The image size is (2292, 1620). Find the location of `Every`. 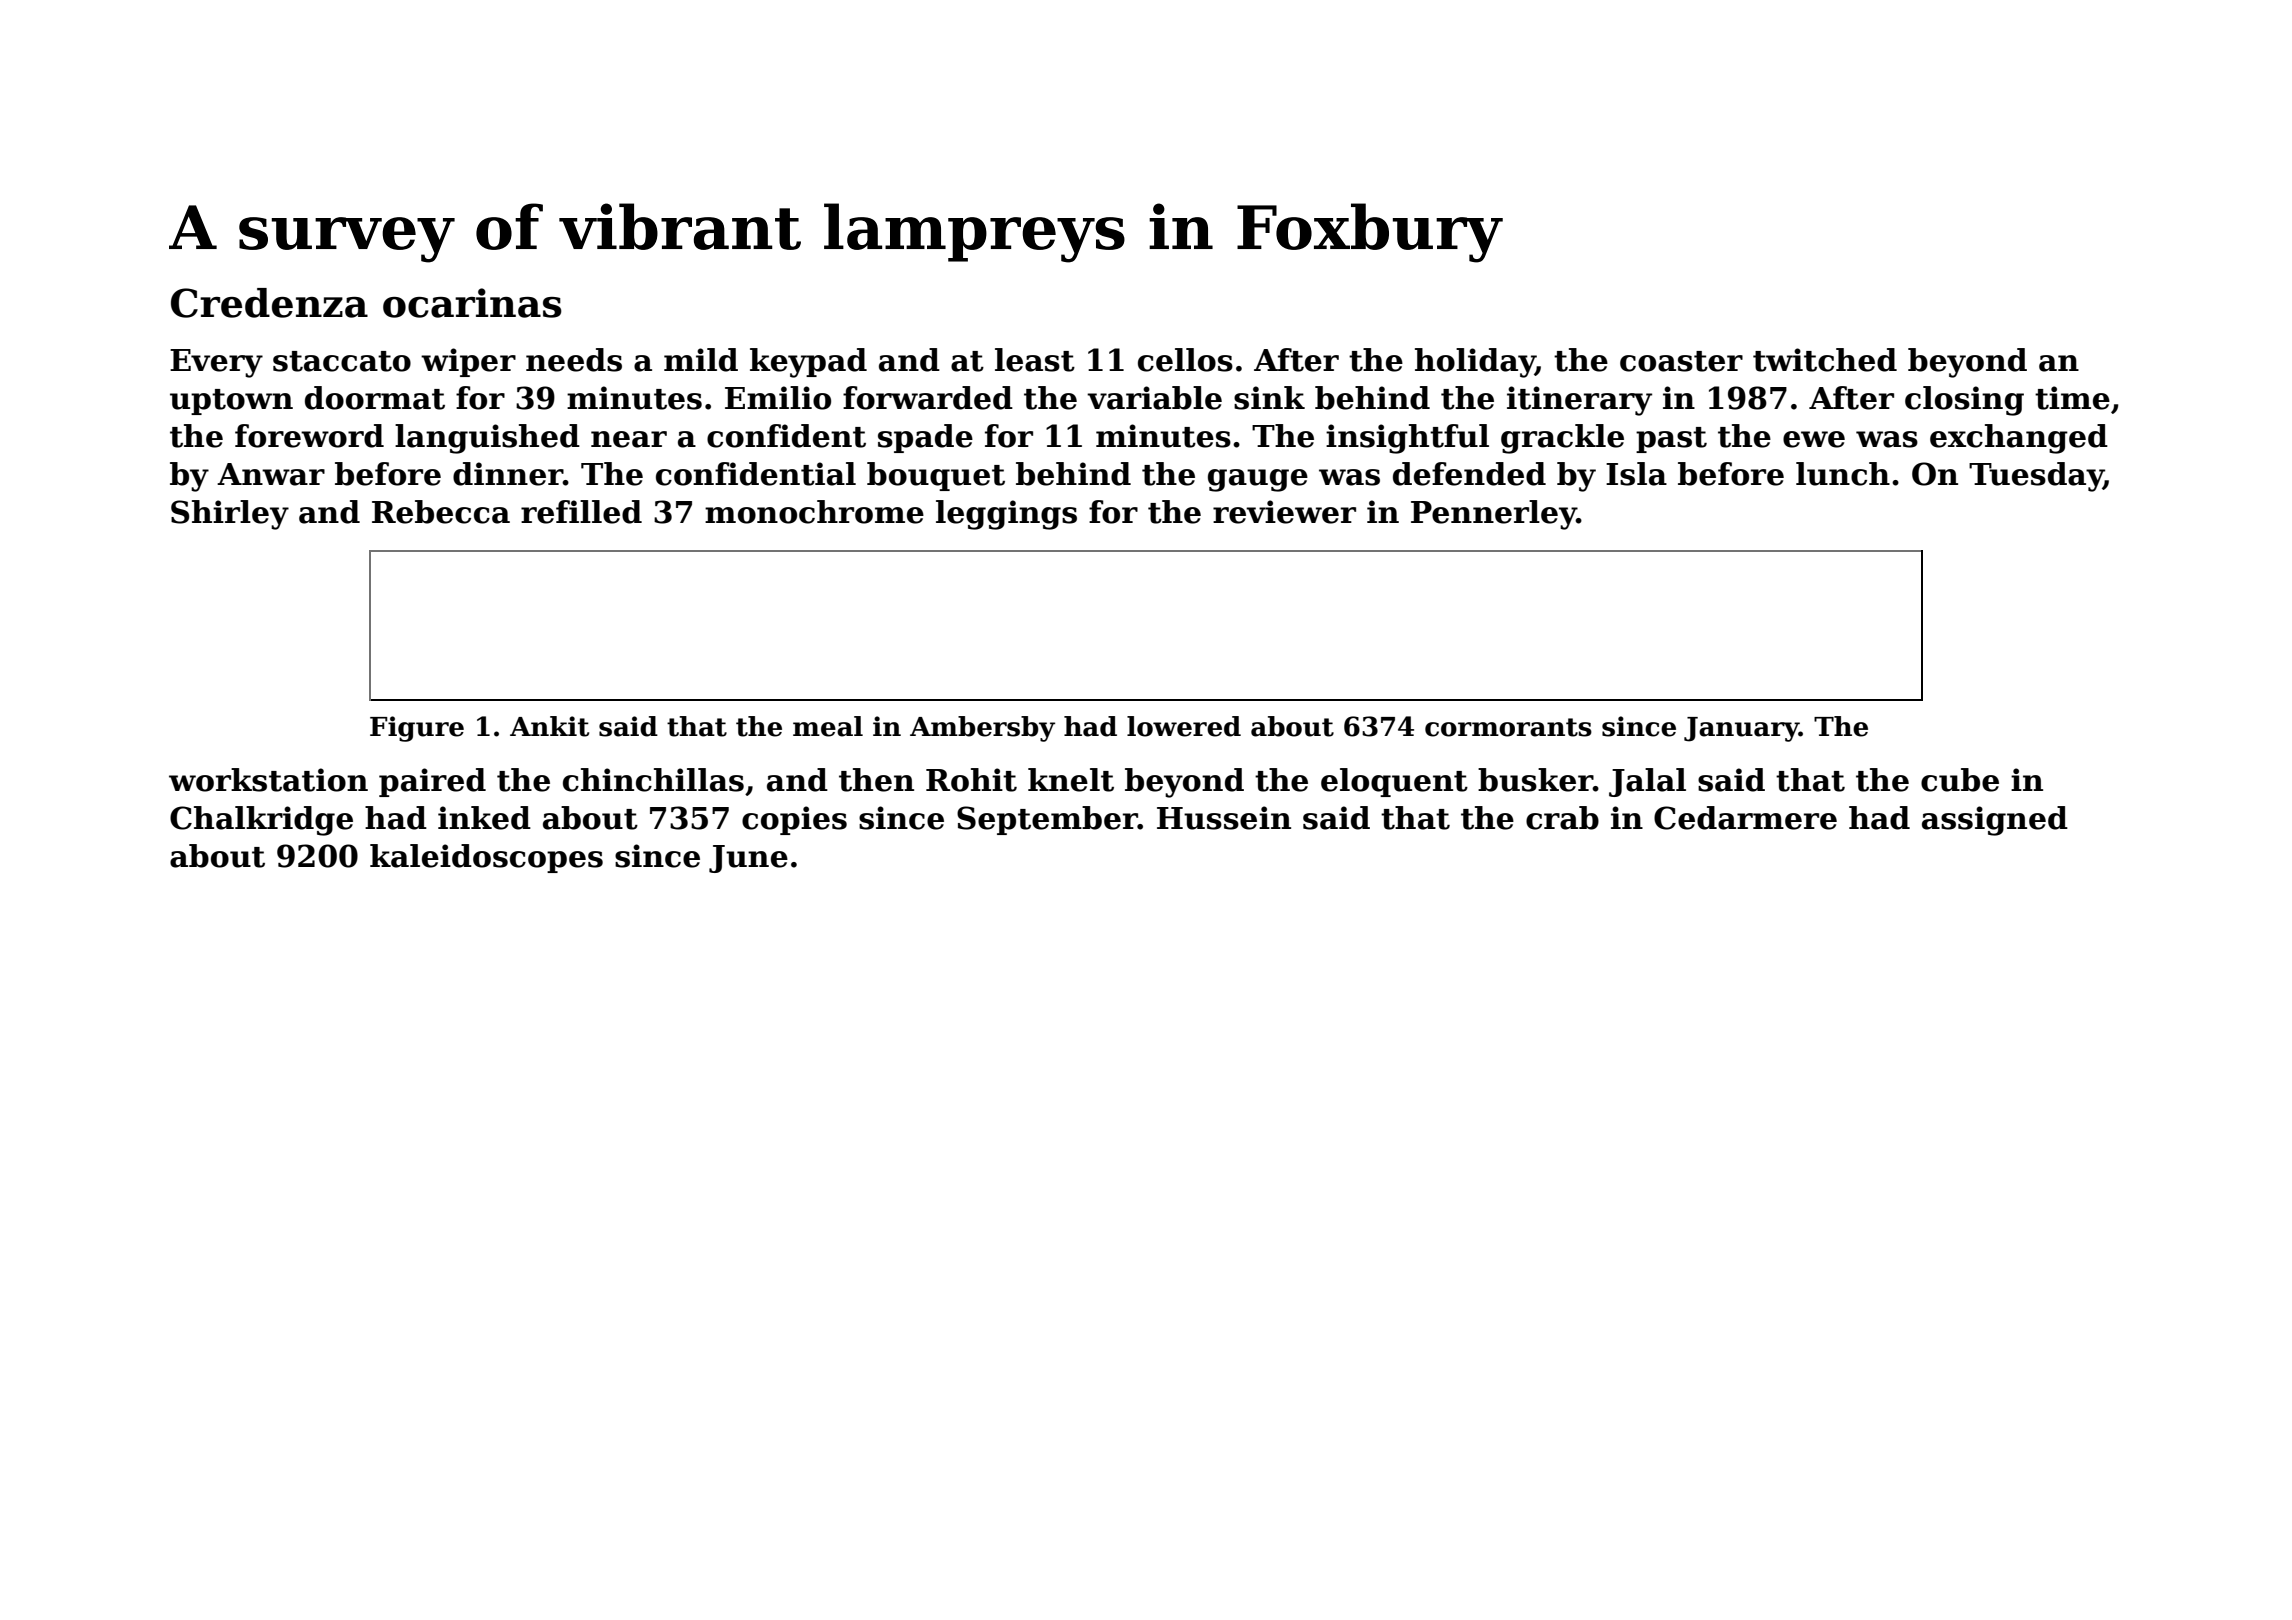

Every is located at coordinates (216, 363).
